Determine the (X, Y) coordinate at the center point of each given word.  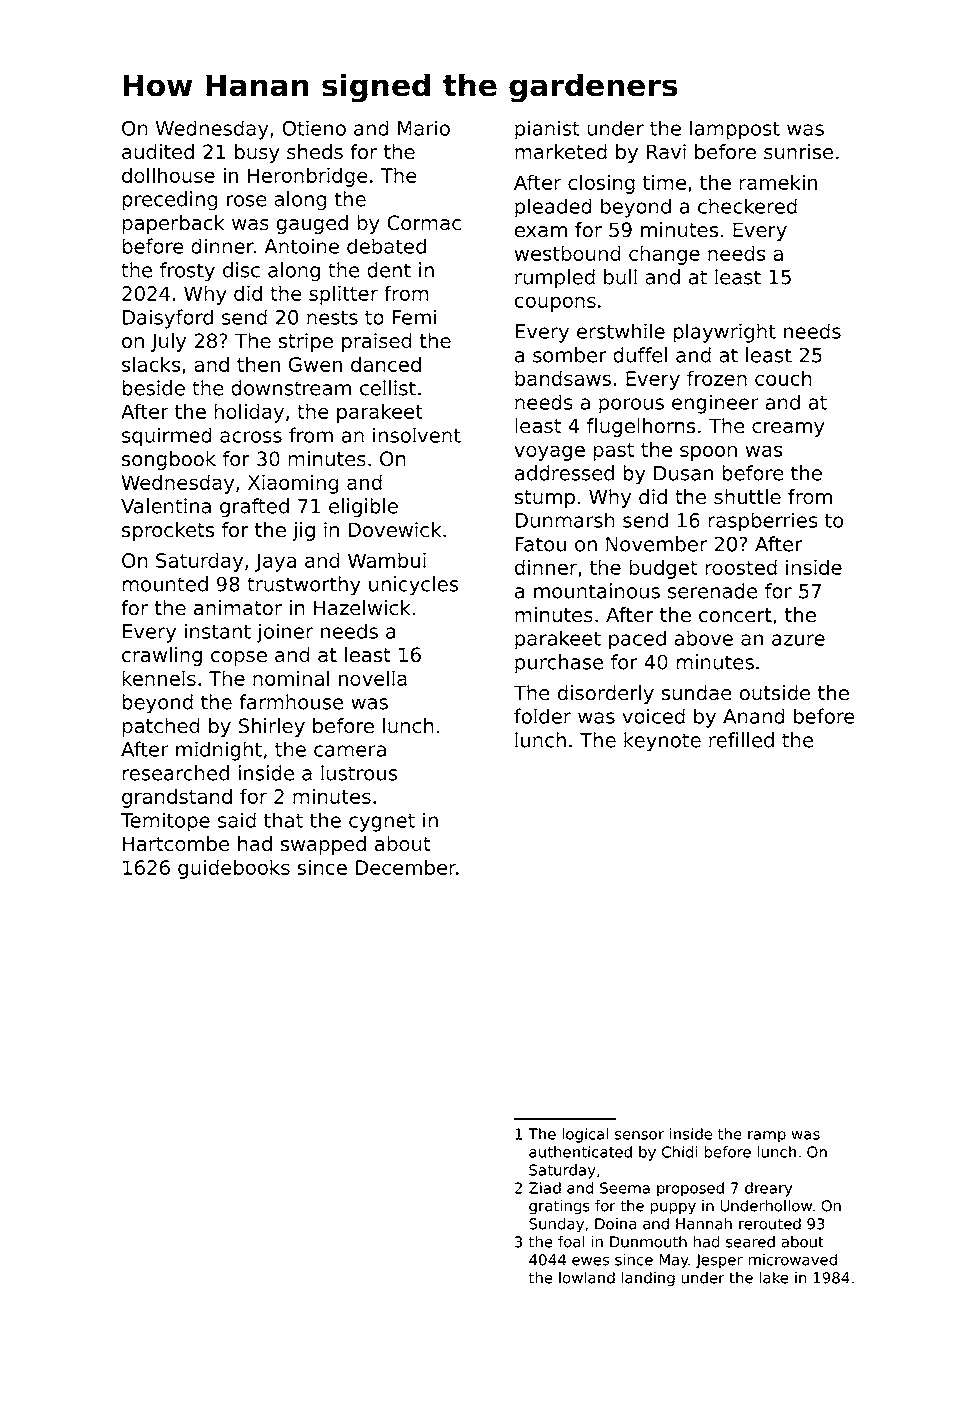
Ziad (545, 1188)
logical (585, 1135)
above (703, 638)
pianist (547, 130)
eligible (363, 508)
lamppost (735, 130)
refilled (741, 740)
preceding (170, 201)
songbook (169, 460)
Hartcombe (176, 843)
